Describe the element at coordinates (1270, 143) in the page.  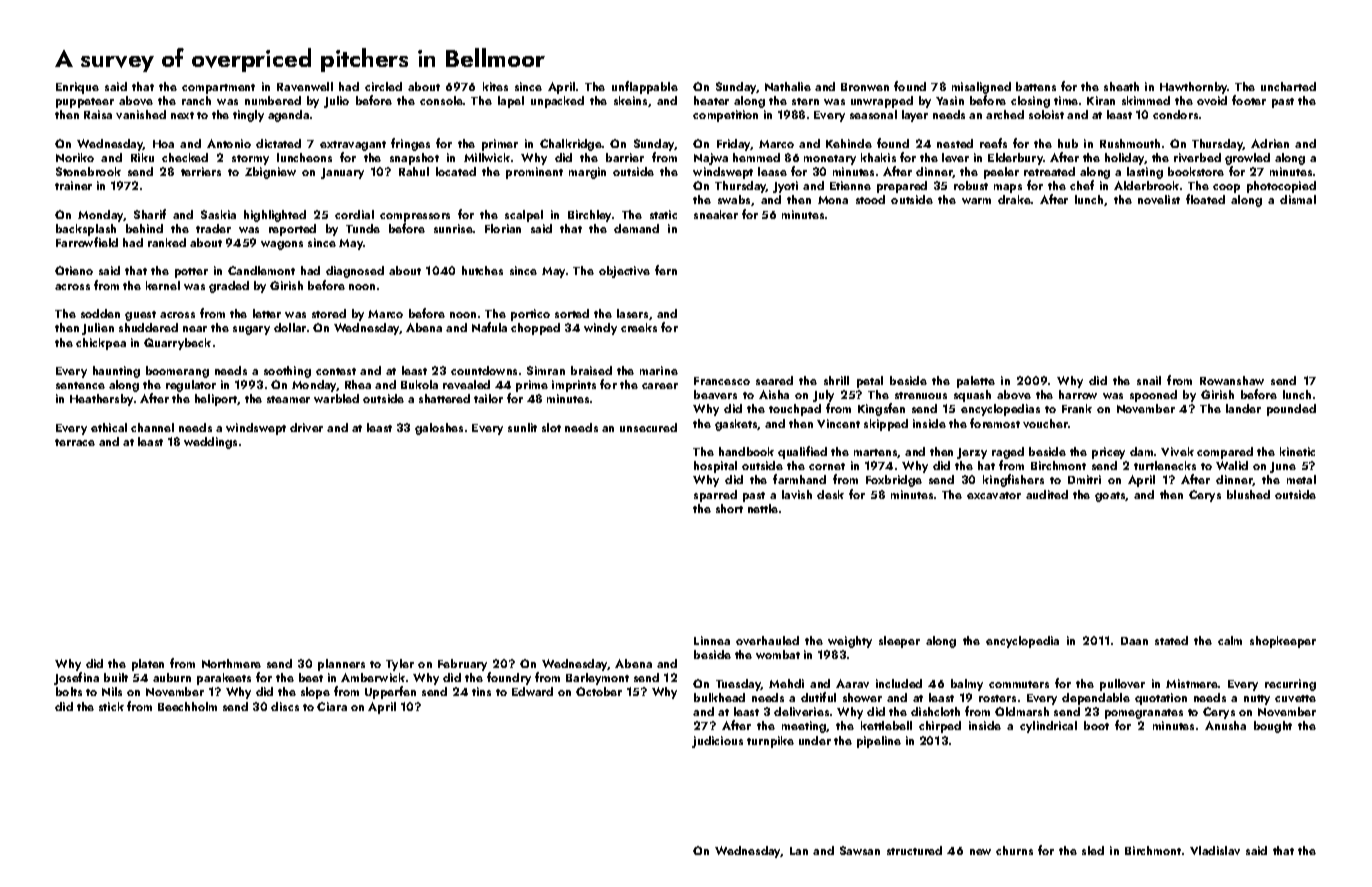
I see `Adrien` at that location.
